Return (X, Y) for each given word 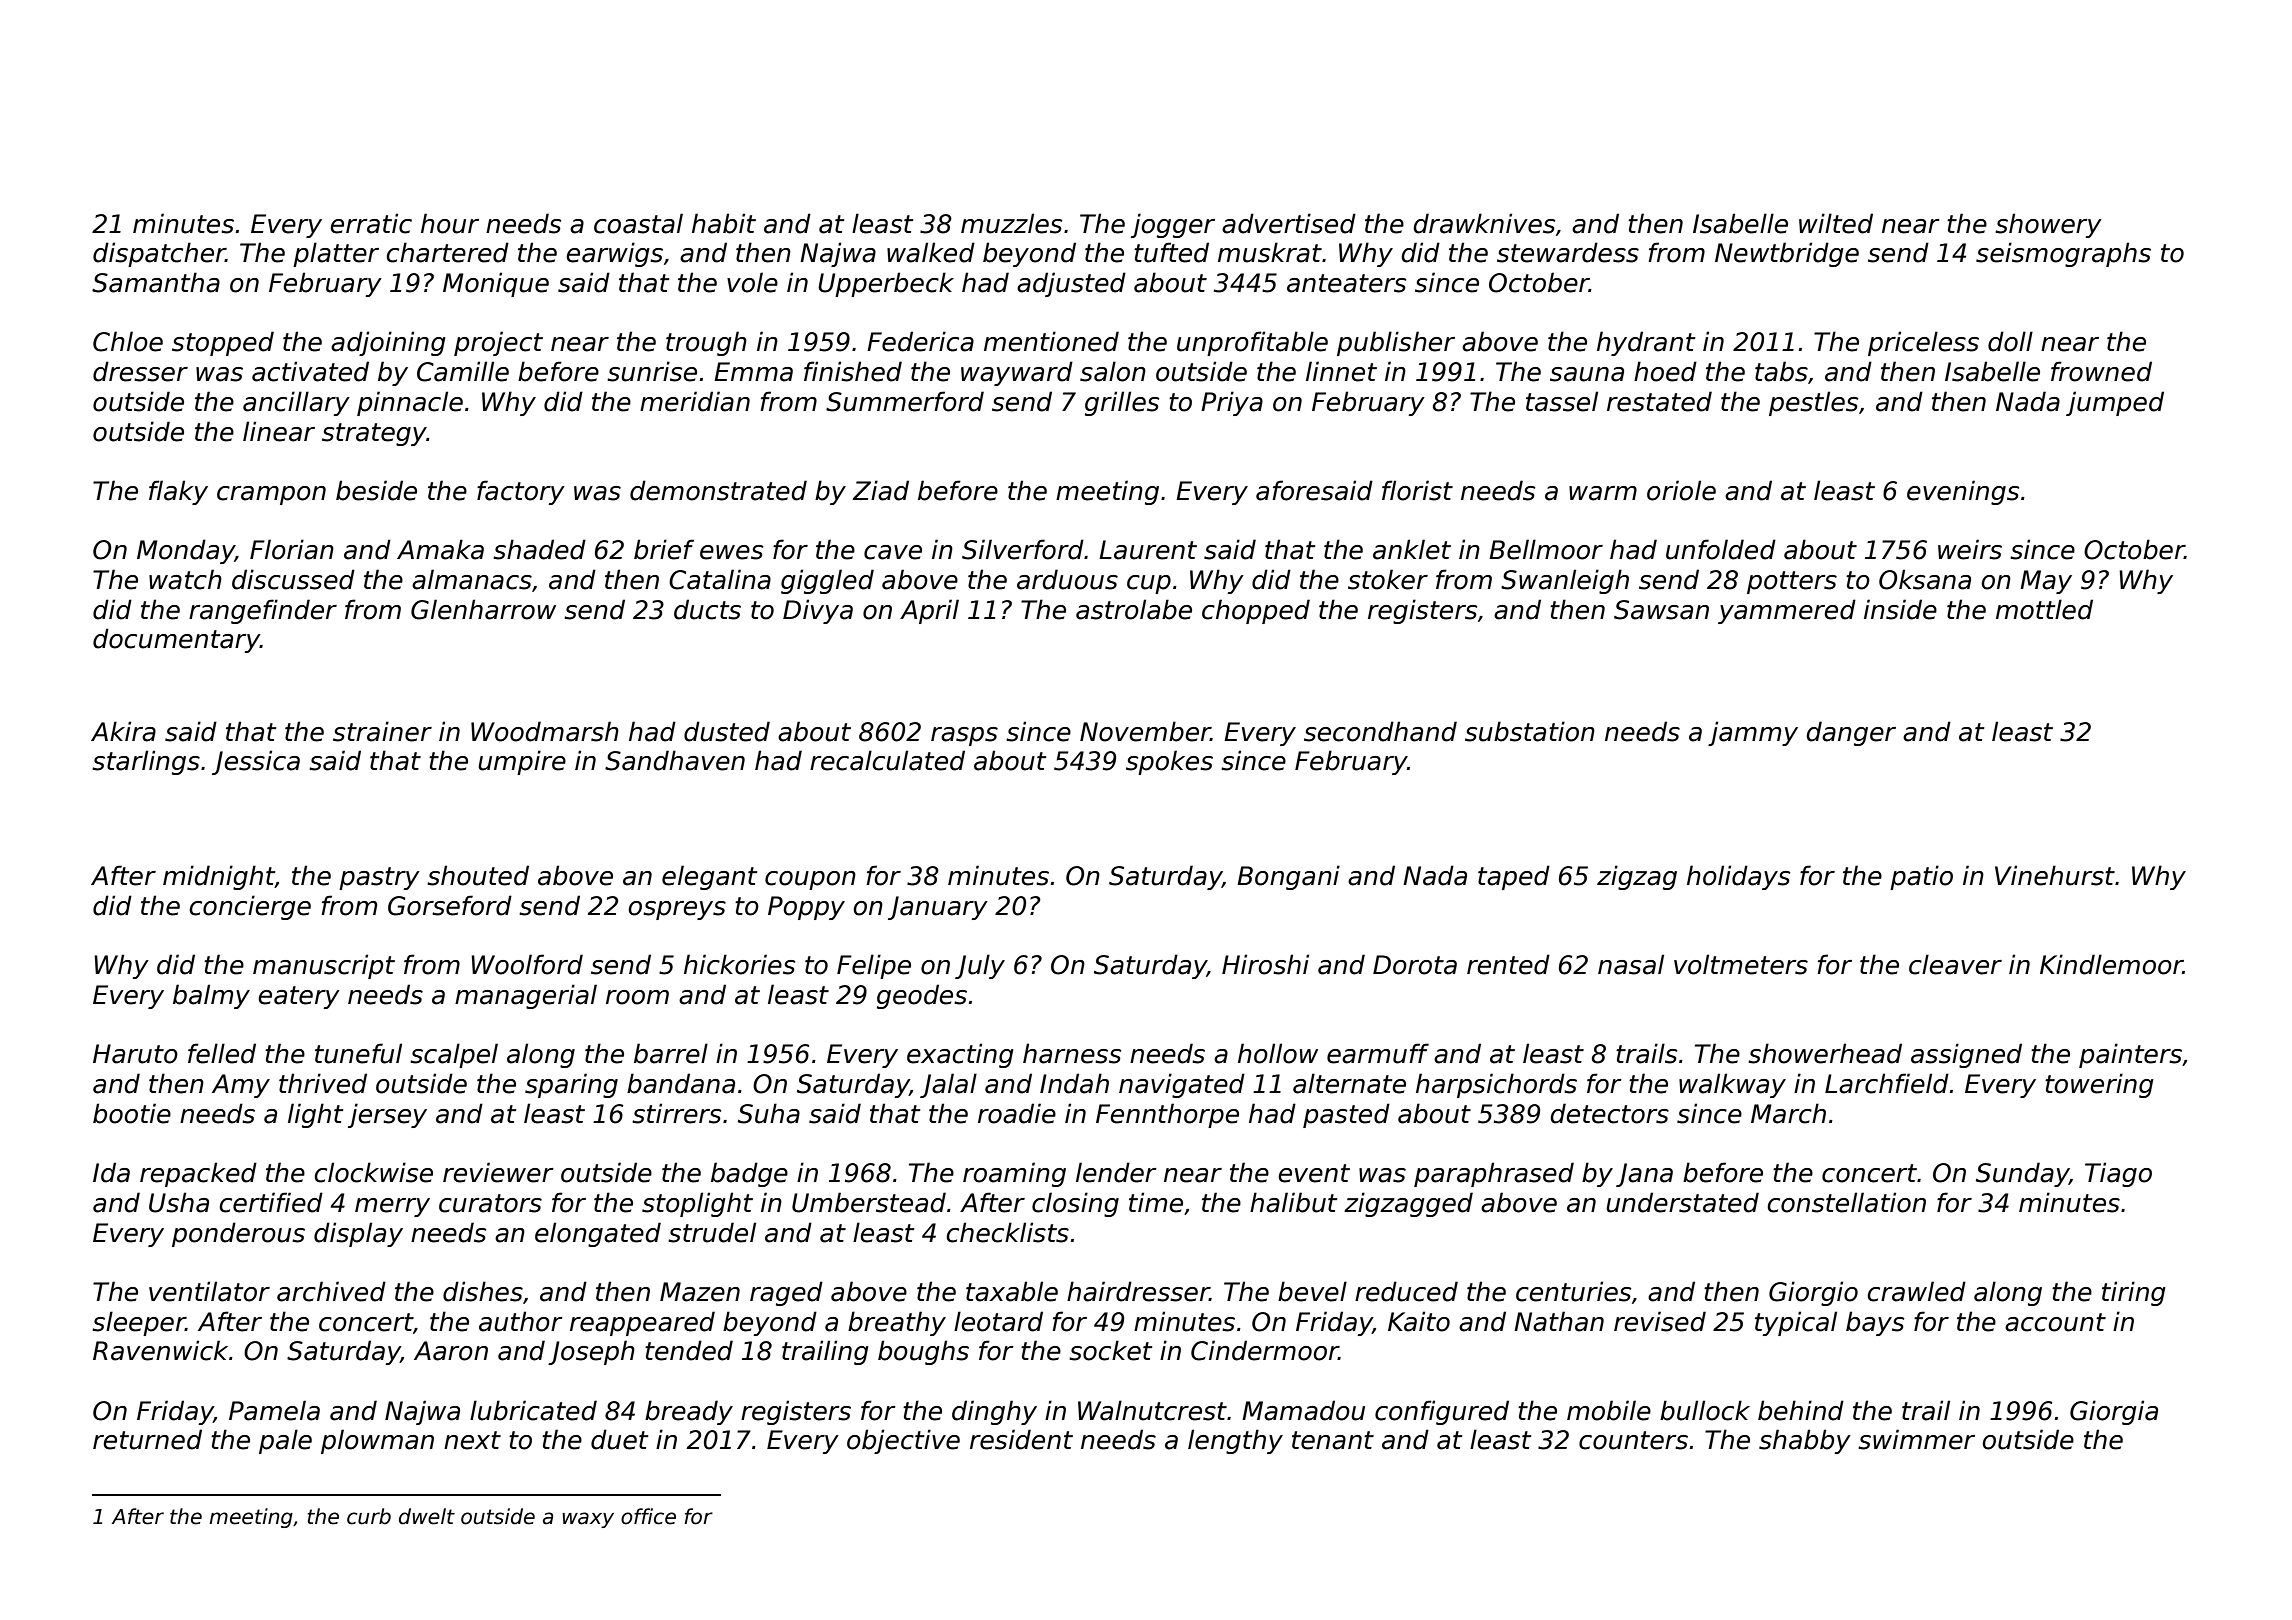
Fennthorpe (1167, 1115)
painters (2130, 1055)
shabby (1805, 1441)
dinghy (994, 1412)
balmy (211, 996)
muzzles (1012, 223)
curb (369, 1516)
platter (336, 254)
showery (2048, 225)
